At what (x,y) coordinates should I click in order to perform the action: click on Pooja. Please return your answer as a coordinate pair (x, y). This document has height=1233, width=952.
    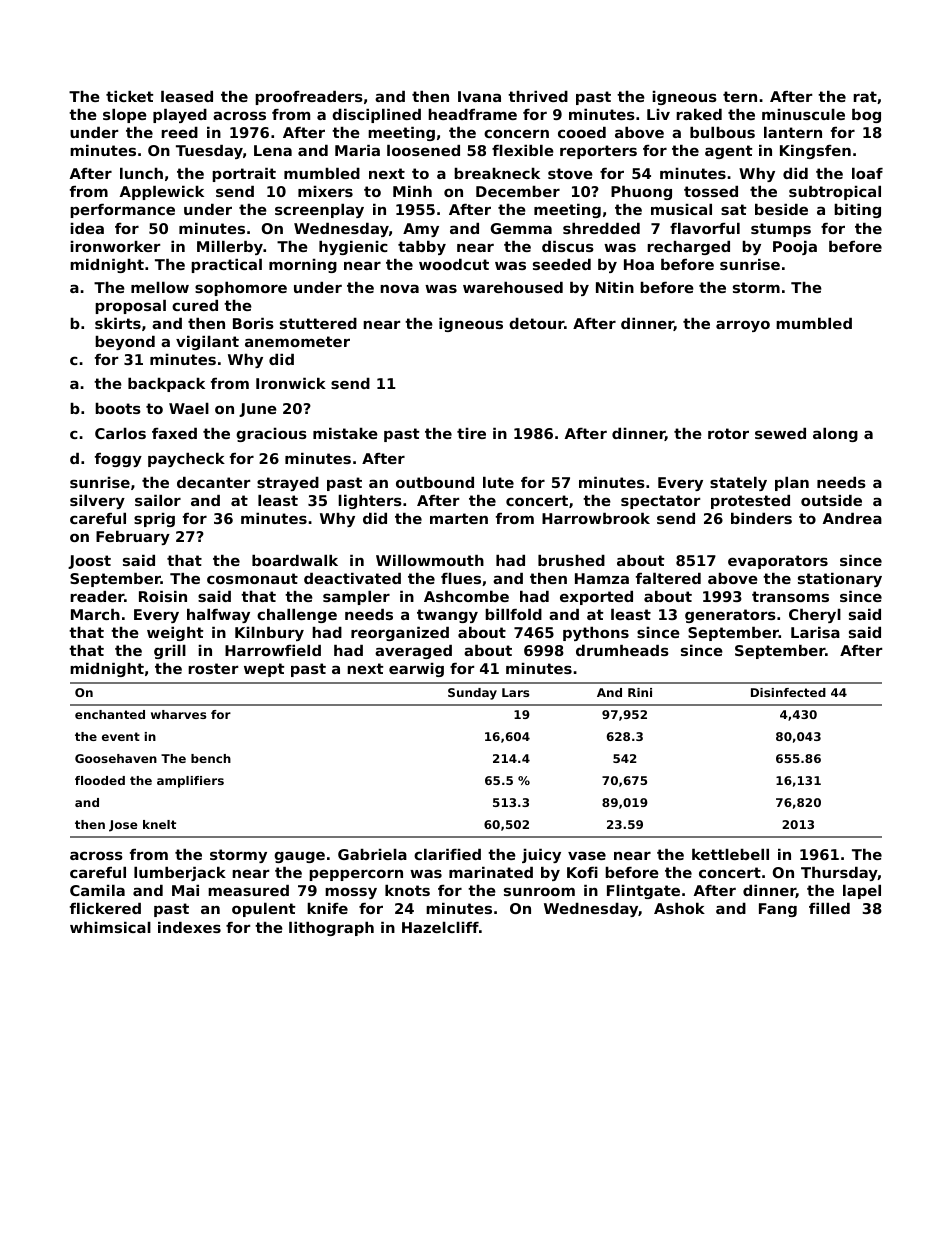
    Looking at the image, I should click on (795, 248).
